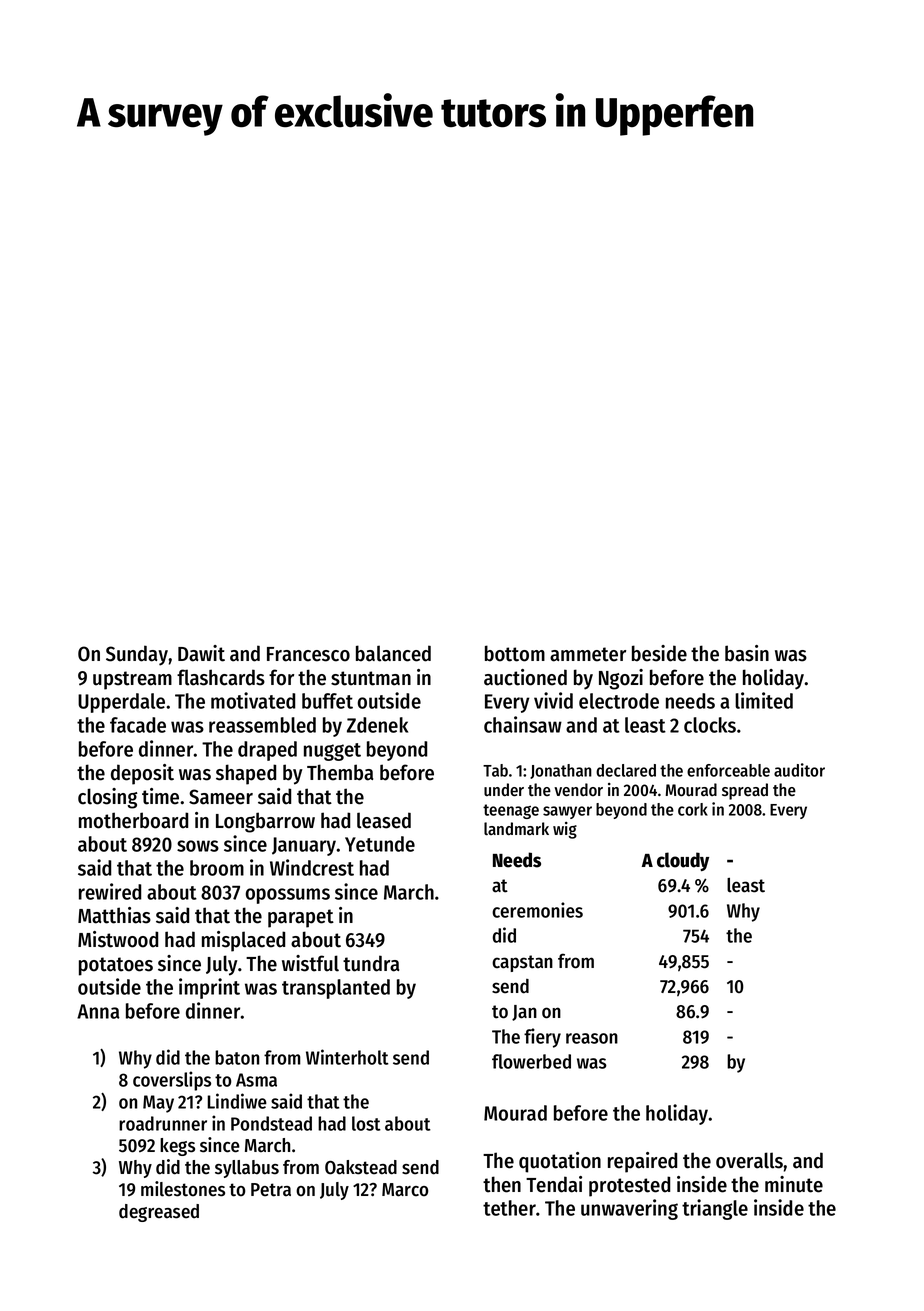 This document has width=924, height=1311. Describe the element at coordinates (537, 910) in the document. I see `ceremonies` at that location.
